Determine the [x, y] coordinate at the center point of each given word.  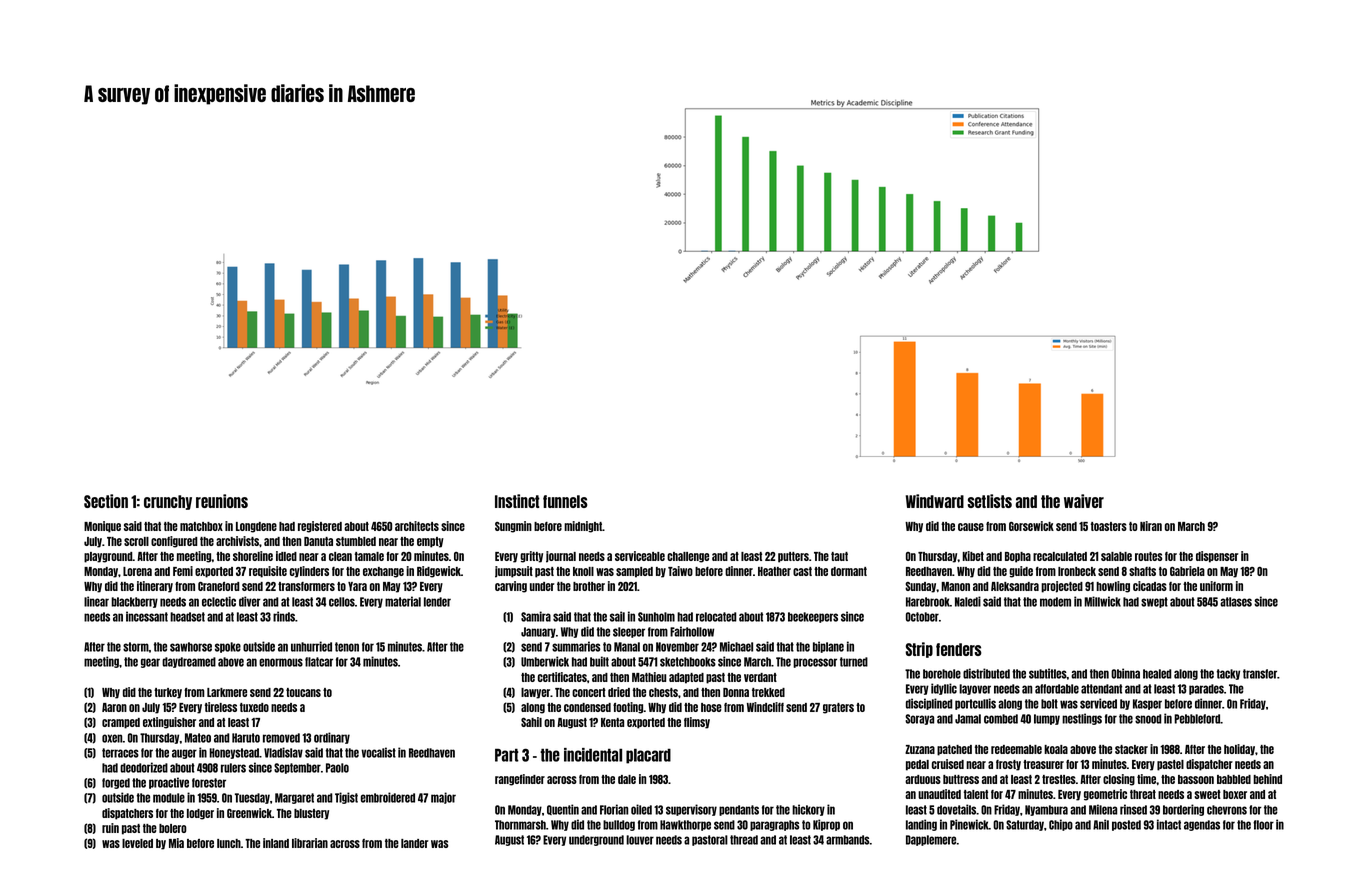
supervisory [691, 810]
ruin [110, 828]
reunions [222, 501]
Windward [935, 501]
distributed [986, 673]
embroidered [388, 797]
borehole [942, 674]
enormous [281, 662]
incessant [147, 616]
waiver [1084, 501]
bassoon [1196, 779]
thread [744, 840]
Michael [736, 646]
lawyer [535, 693]
